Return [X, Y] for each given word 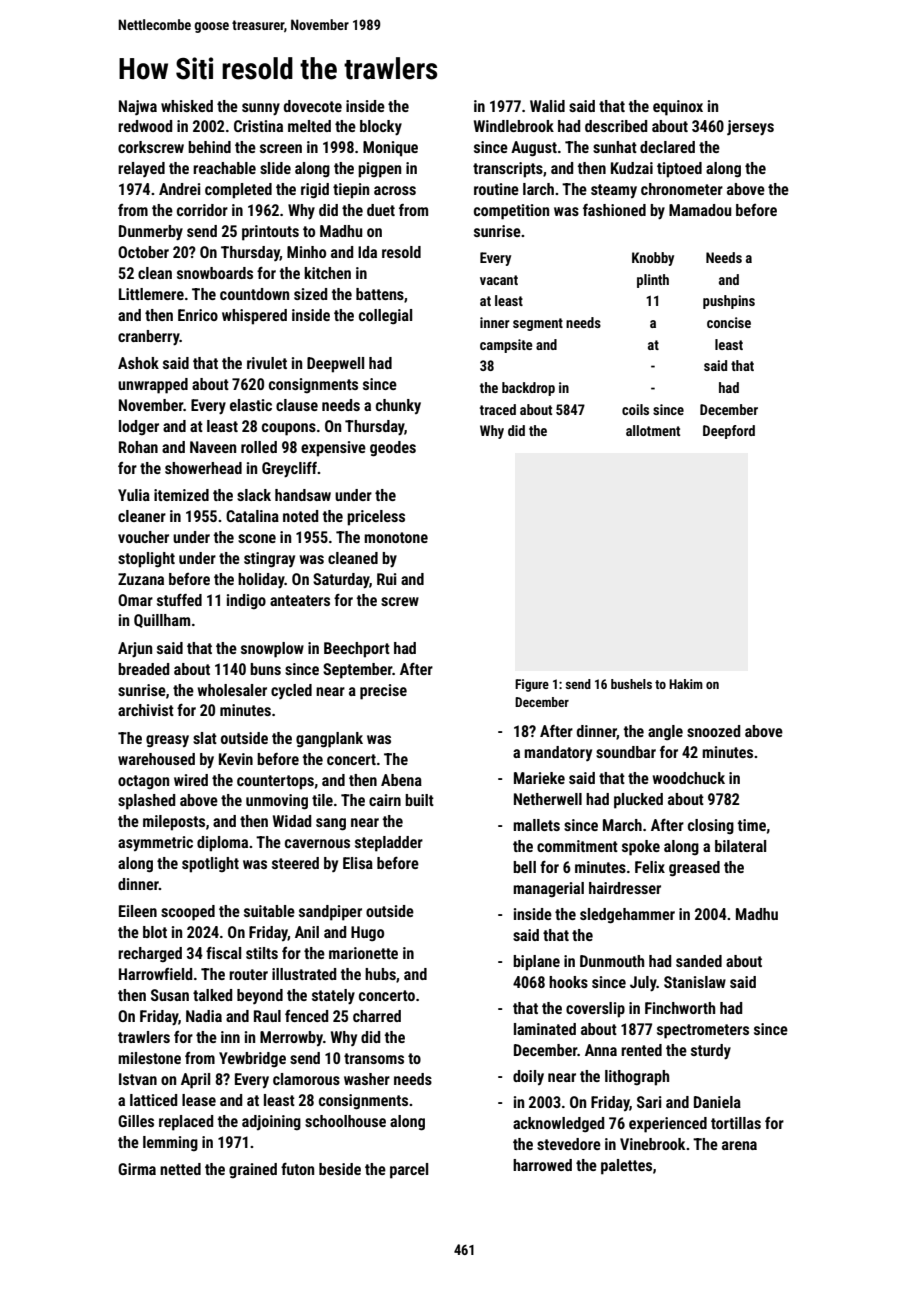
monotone [396, 537]
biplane [536, 963]
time [752, 825]
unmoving [277, 802]
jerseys [750, 128]
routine [496, 189]
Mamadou [700, 210]
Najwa [138, 107]
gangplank [329, 740]
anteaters [300, 600]
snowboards [215, 273]
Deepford [729, 432]
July [643, 984]
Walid [547, 106]
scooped [188, 913]
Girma [137, 1169]
